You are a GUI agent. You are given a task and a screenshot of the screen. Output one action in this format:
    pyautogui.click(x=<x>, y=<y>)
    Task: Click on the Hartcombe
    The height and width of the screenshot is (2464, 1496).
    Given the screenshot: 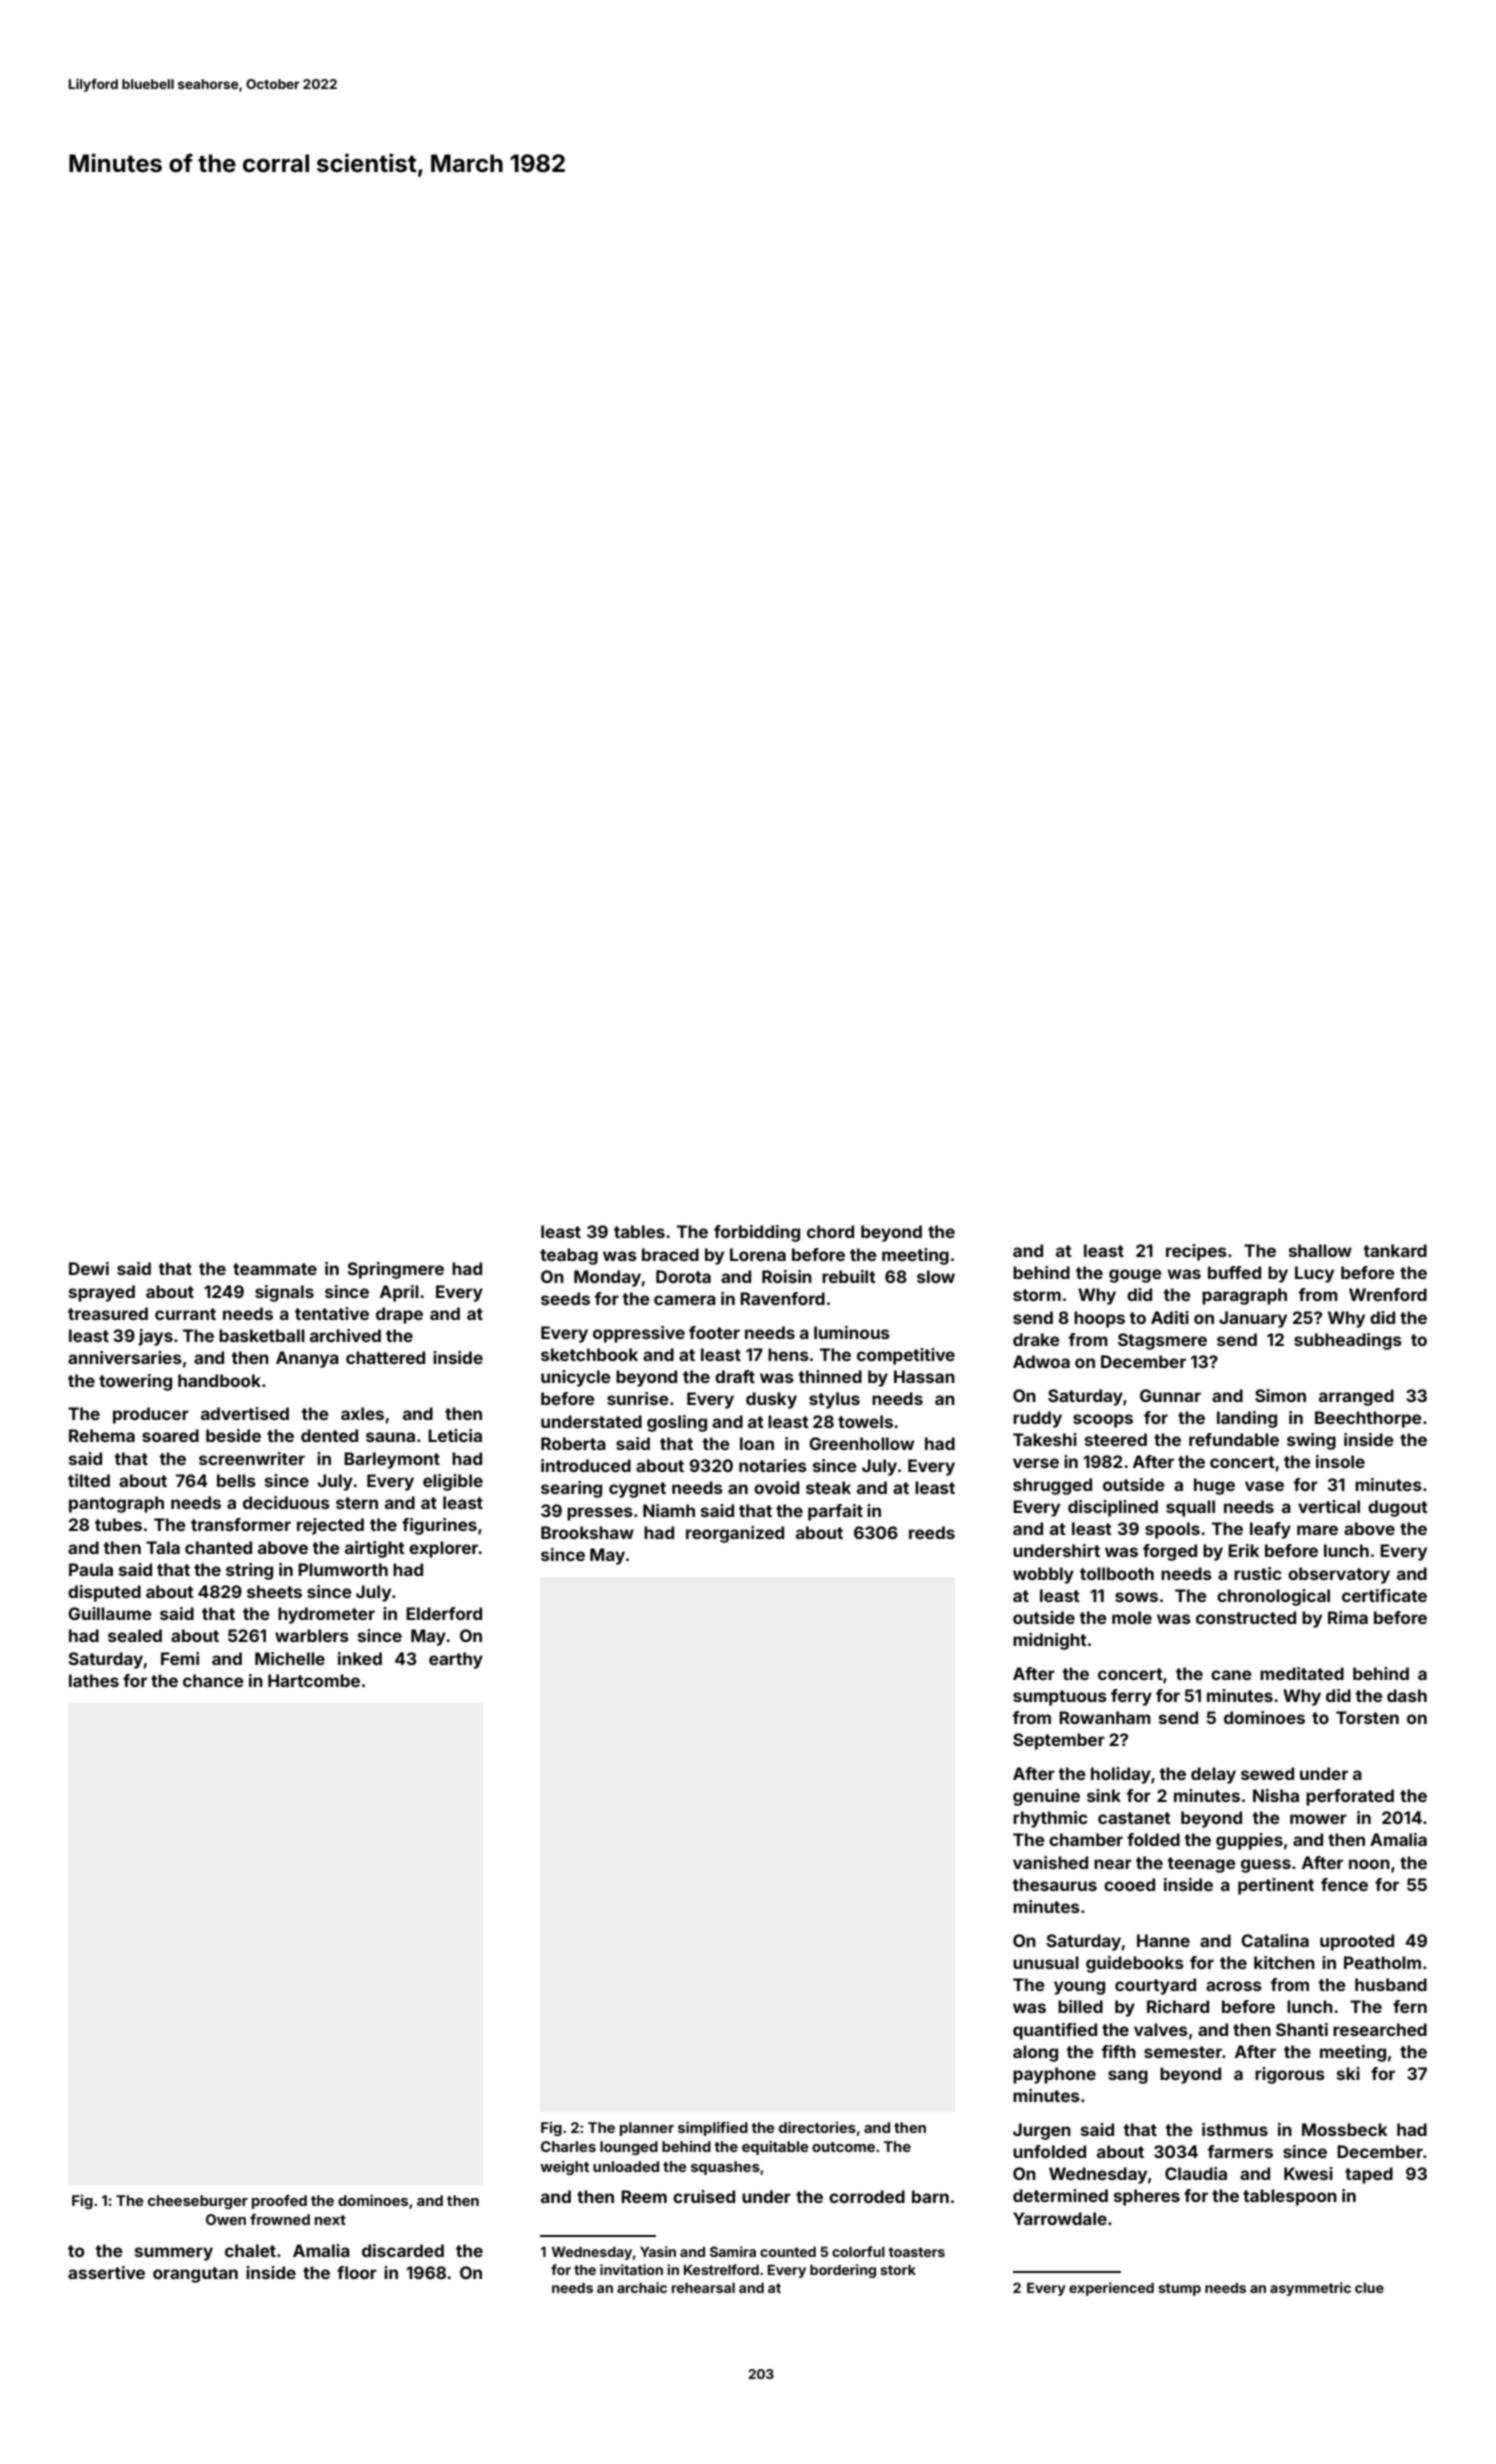 What is the action you would take?
    pyautogui.click(x=314, y=1680)
